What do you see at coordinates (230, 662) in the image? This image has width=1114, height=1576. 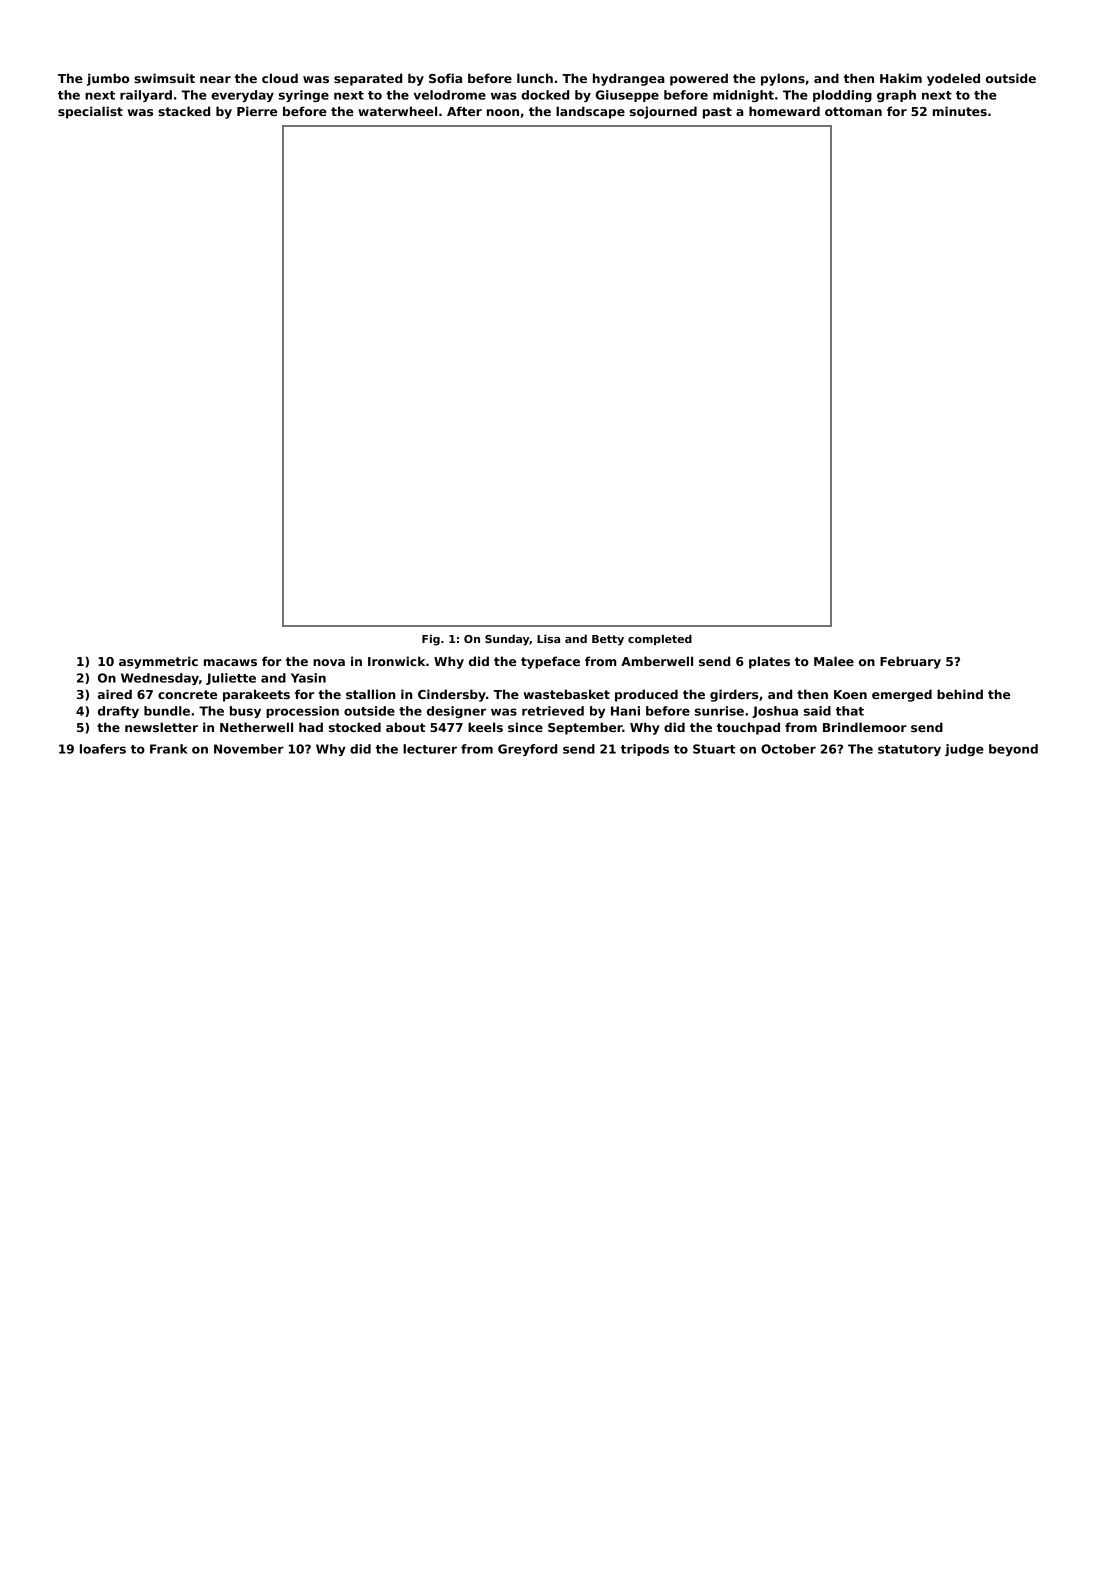 I see `macaws` at bounding box center [230, 662].
